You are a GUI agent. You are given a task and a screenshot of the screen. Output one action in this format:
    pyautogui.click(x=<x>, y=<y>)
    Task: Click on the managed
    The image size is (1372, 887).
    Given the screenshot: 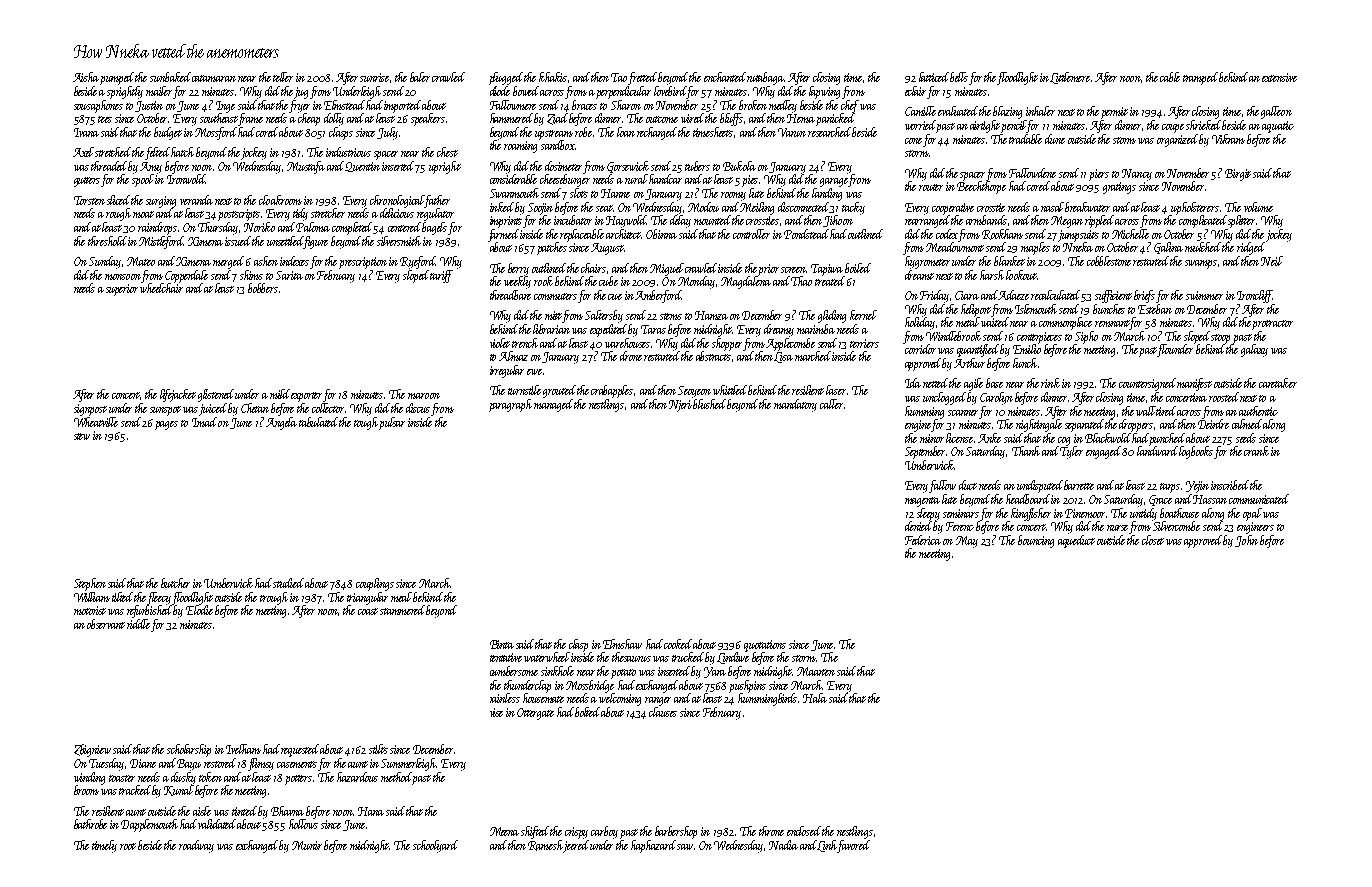 What is the action you would take?
    pyautogui.click(x=553, y=405)
